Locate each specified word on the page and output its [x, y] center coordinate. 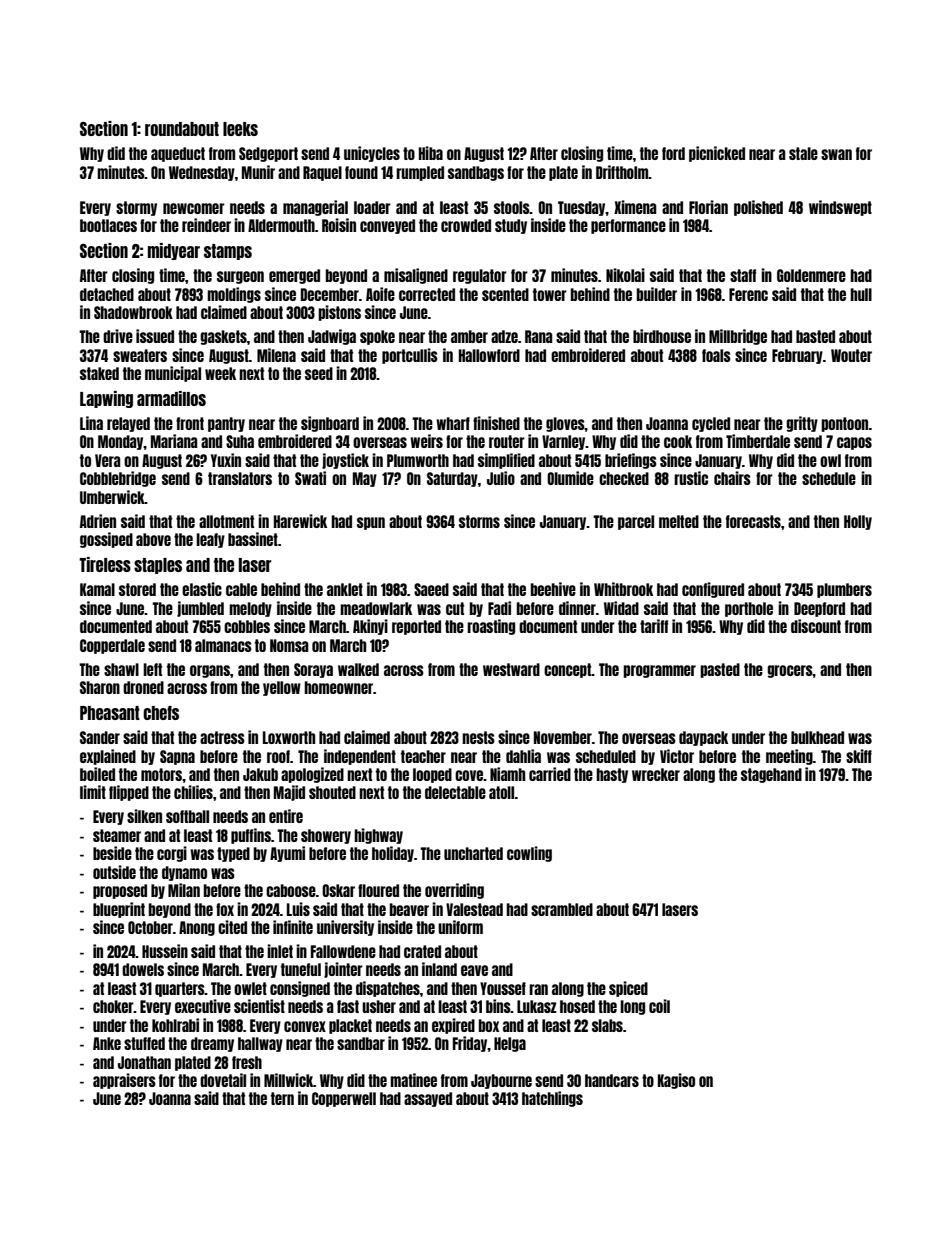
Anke [107, 1043]
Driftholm [622, 172]
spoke [377, 337]
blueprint [119, 910]
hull [861, 294]
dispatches [388, 989]
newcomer [194, 208]
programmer [659, 671]
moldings [234, 295]
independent [360, 757]
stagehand [771, 775]
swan [836, 154]
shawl [121, 669]
